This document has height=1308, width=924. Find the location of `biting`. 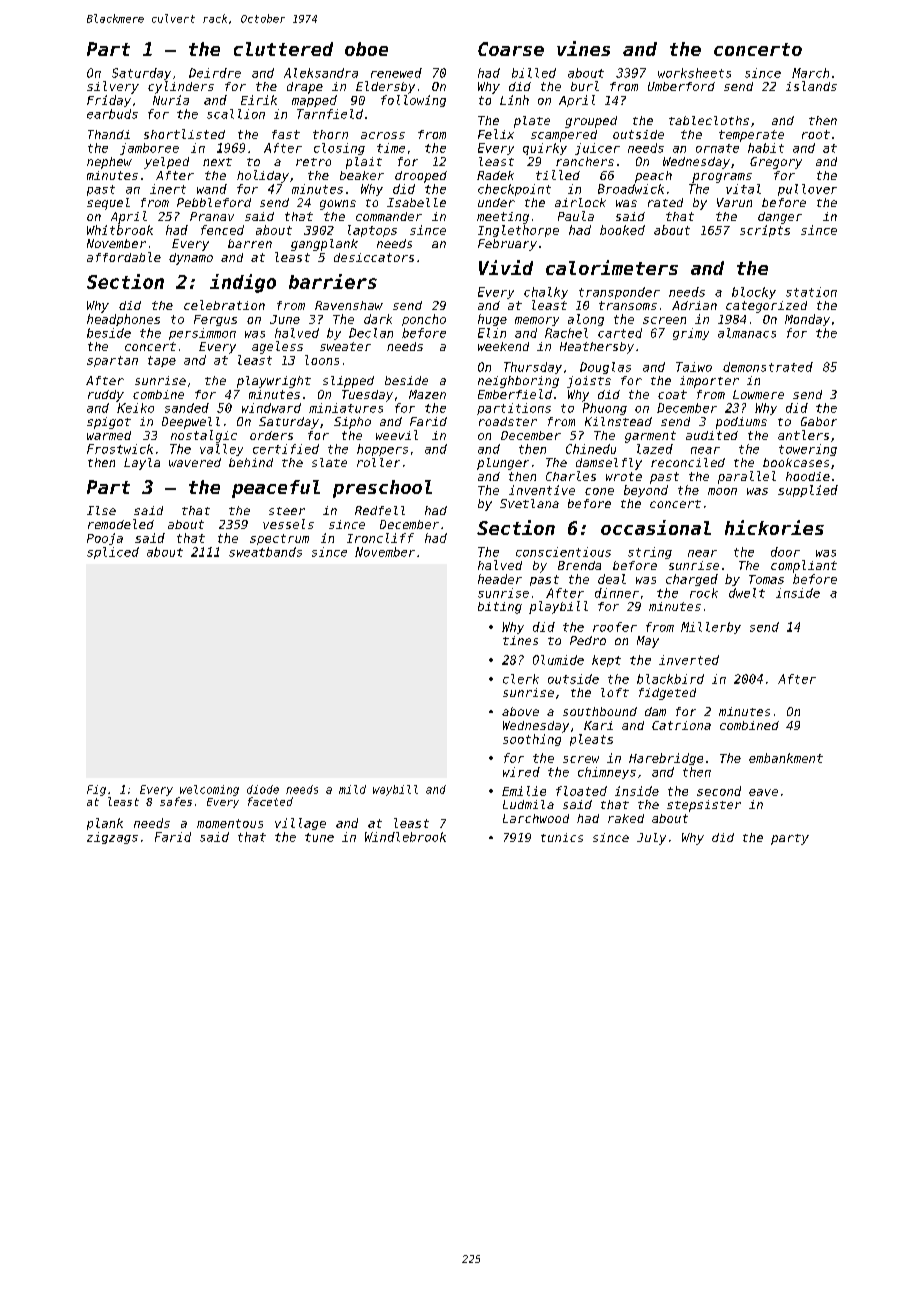

biting is located at coordinates (500, 608).
